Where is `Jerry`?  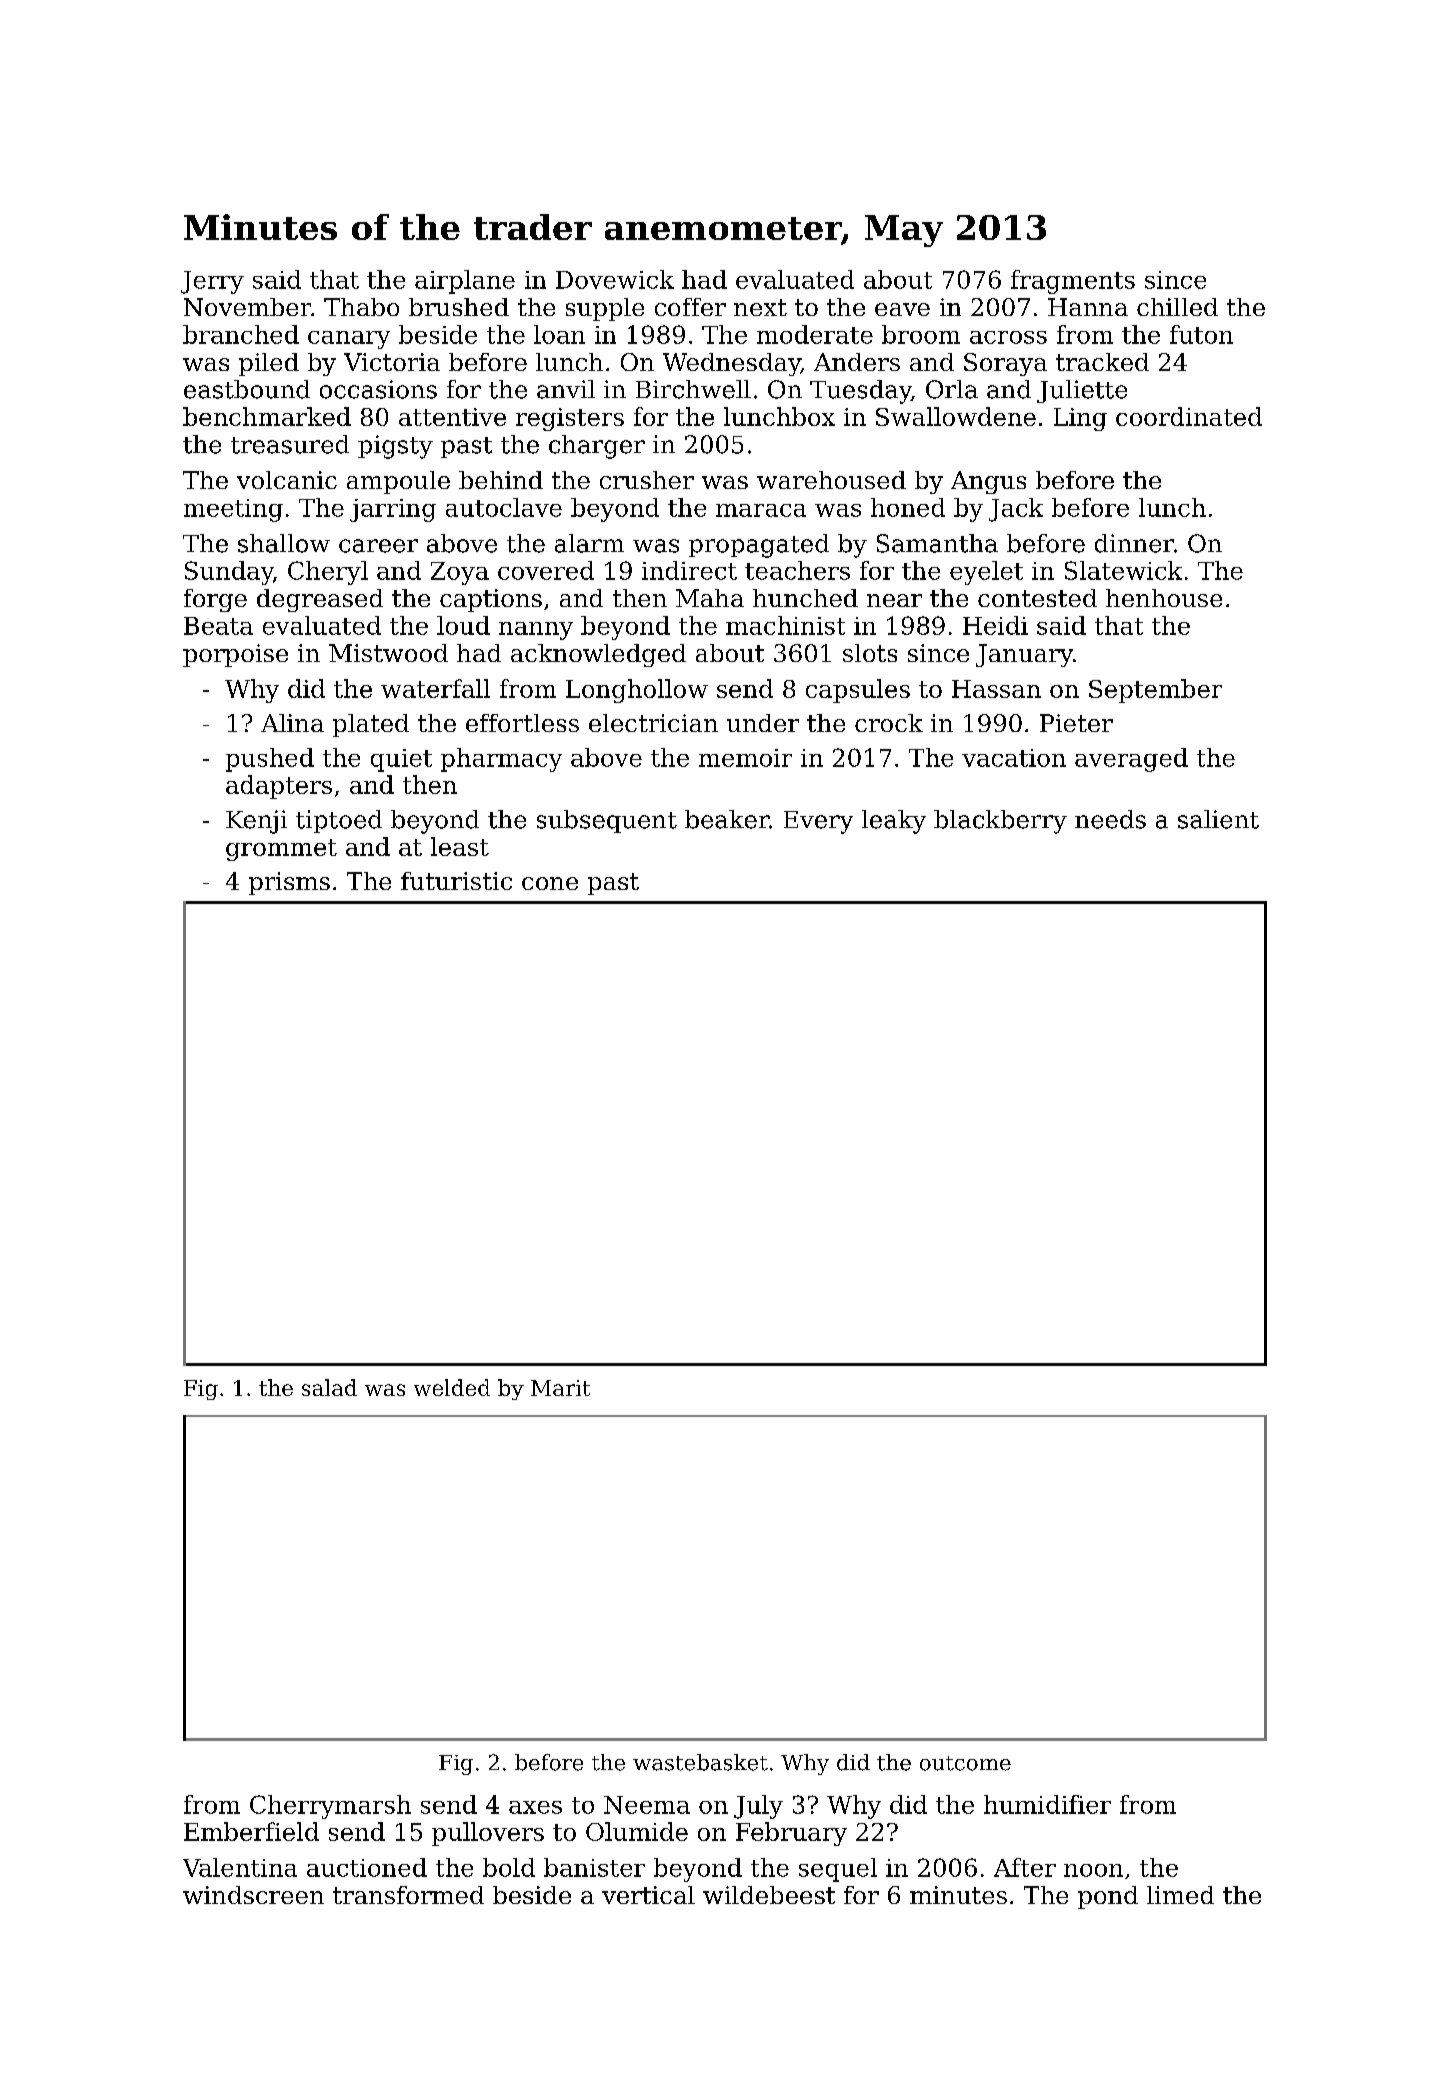 Jerry is located at coordinates (212, 282).
